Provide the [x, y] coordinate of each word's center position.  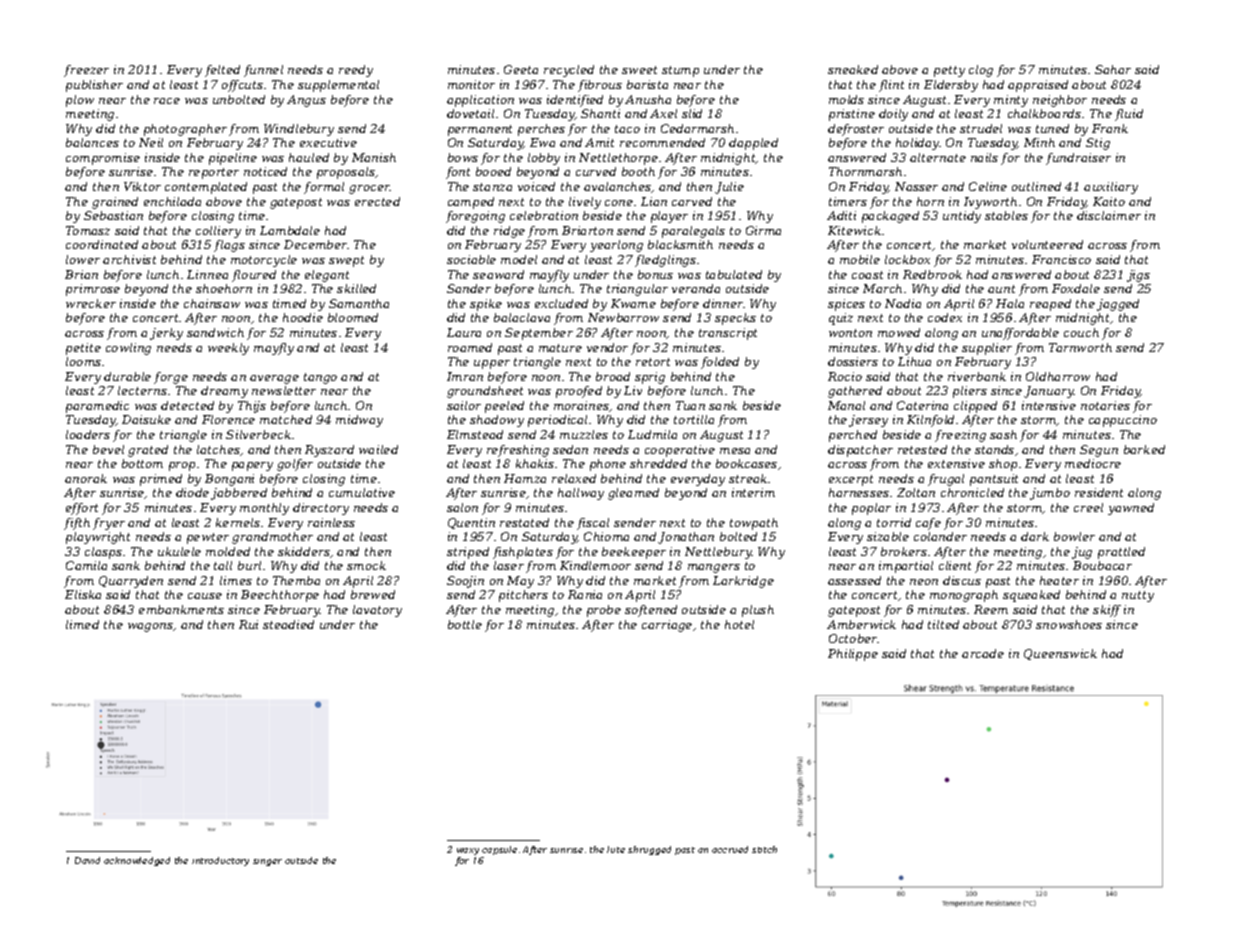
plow [80, 101]
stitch [764, 849]
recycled [569, 71]
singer [267, 862]
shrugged [649, 850]
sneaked [853, 69]
